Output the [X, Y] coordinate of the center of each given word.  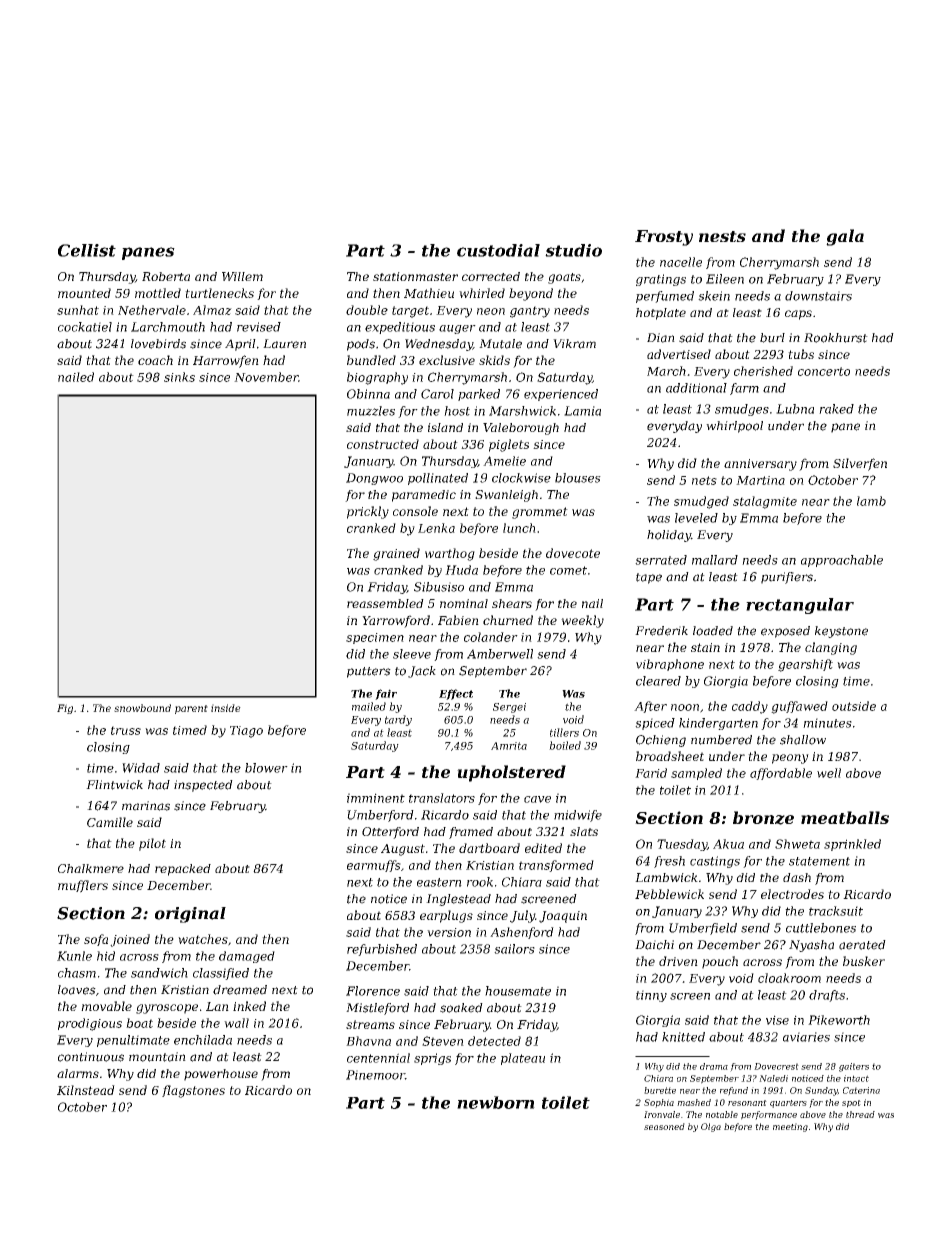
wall [236, 1023]
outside [854, 706]
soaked [461, 1008]
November [266, 377]
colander [491, 637]
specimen [375, 638]
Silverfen [860, 464]
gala [845, 237]
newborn [496, 1102]
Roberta [166, 276]
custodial [498, 250]
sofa [96, 940]
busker [864, 961]
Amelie [504, 461]
